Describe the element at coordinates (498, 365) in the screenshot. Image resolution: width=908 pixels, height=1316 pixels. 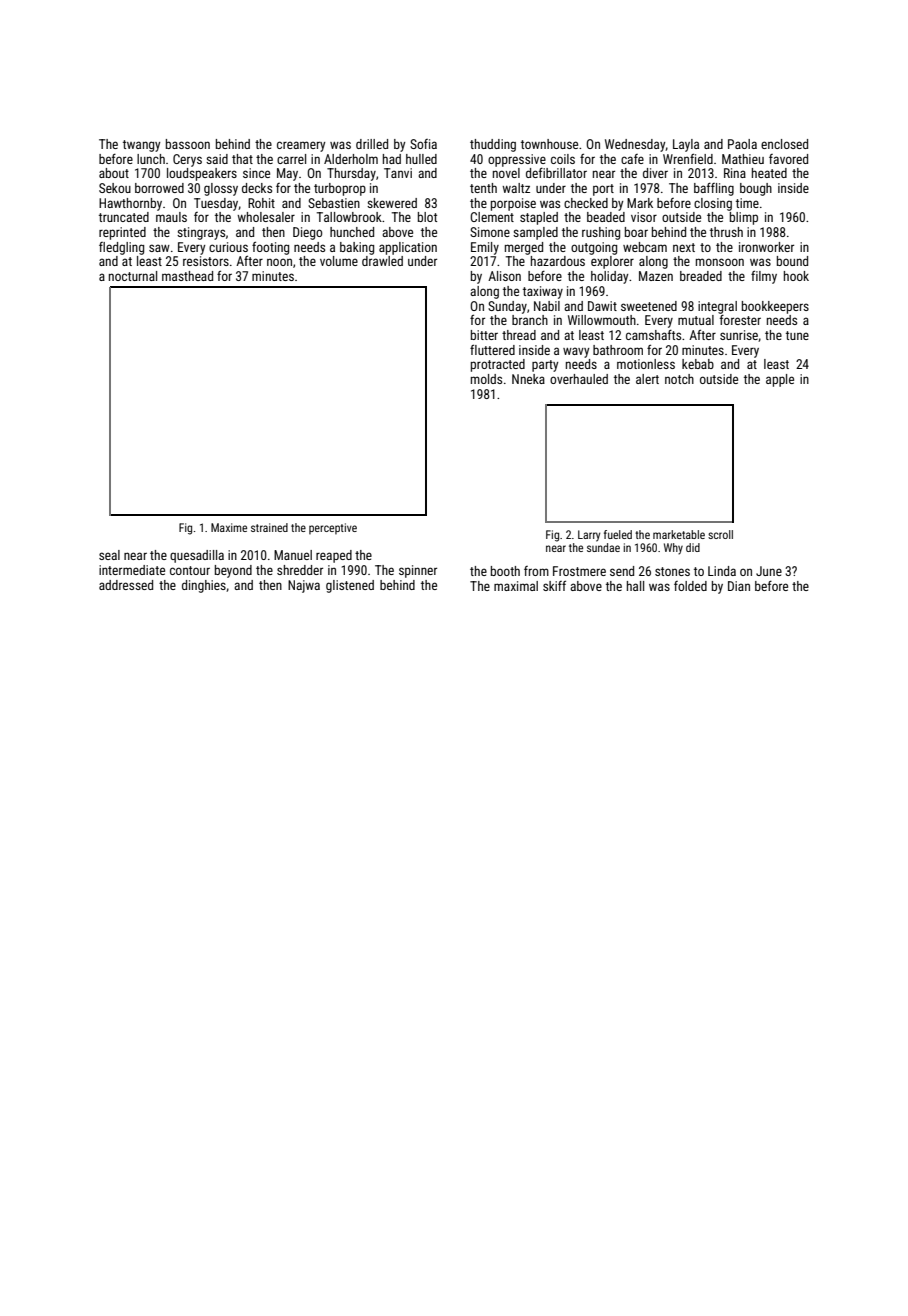
I see `protracted` at that location.
